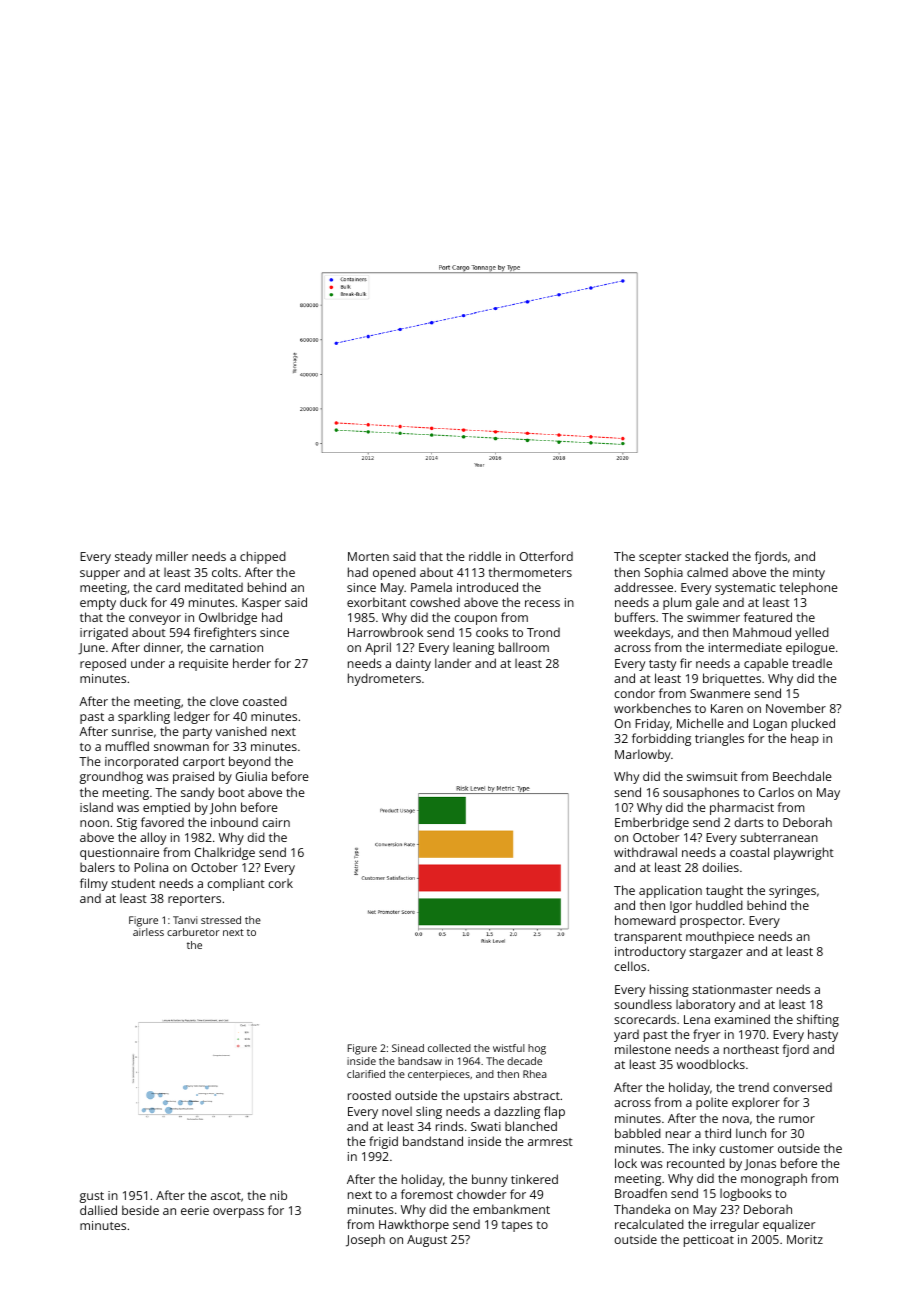 This screenshot has height=1308, width=924. I want to click on introduced, so click(487, 587).
